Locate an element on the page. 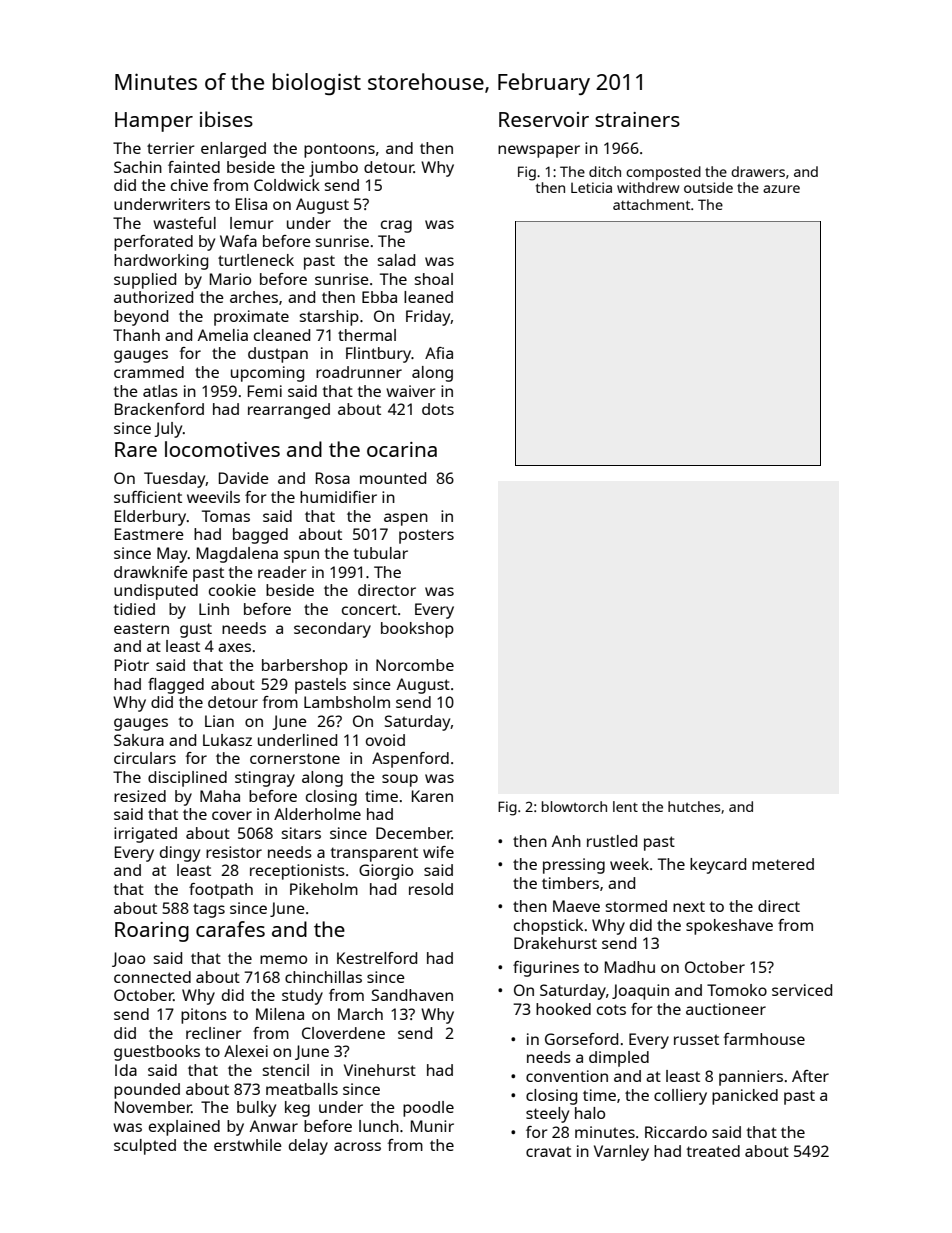  shoal is located at coordinates (433, 279).
